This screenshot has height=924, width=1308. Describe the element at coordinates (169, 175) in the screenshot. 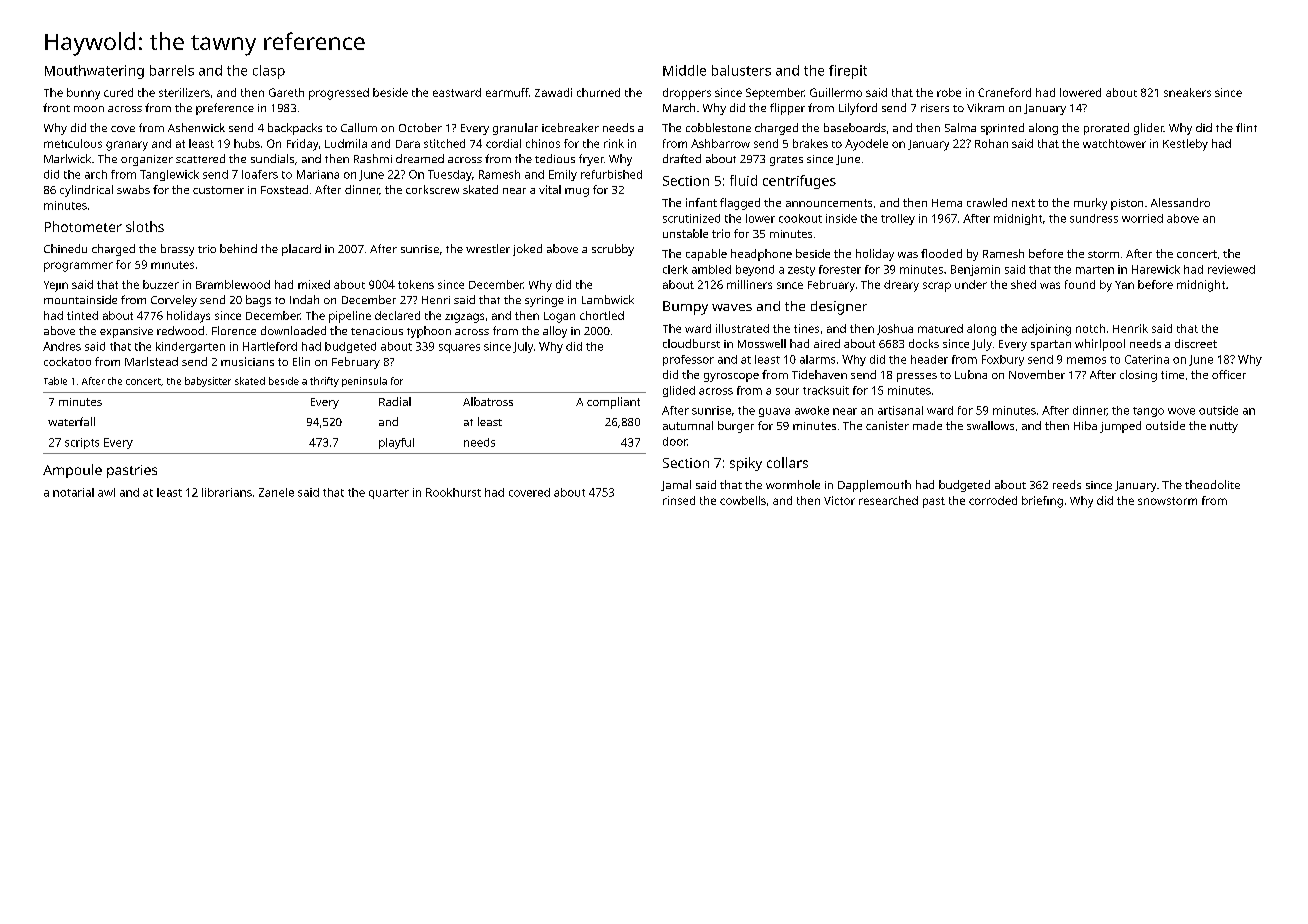

I see `Tanglewick` at that location.
